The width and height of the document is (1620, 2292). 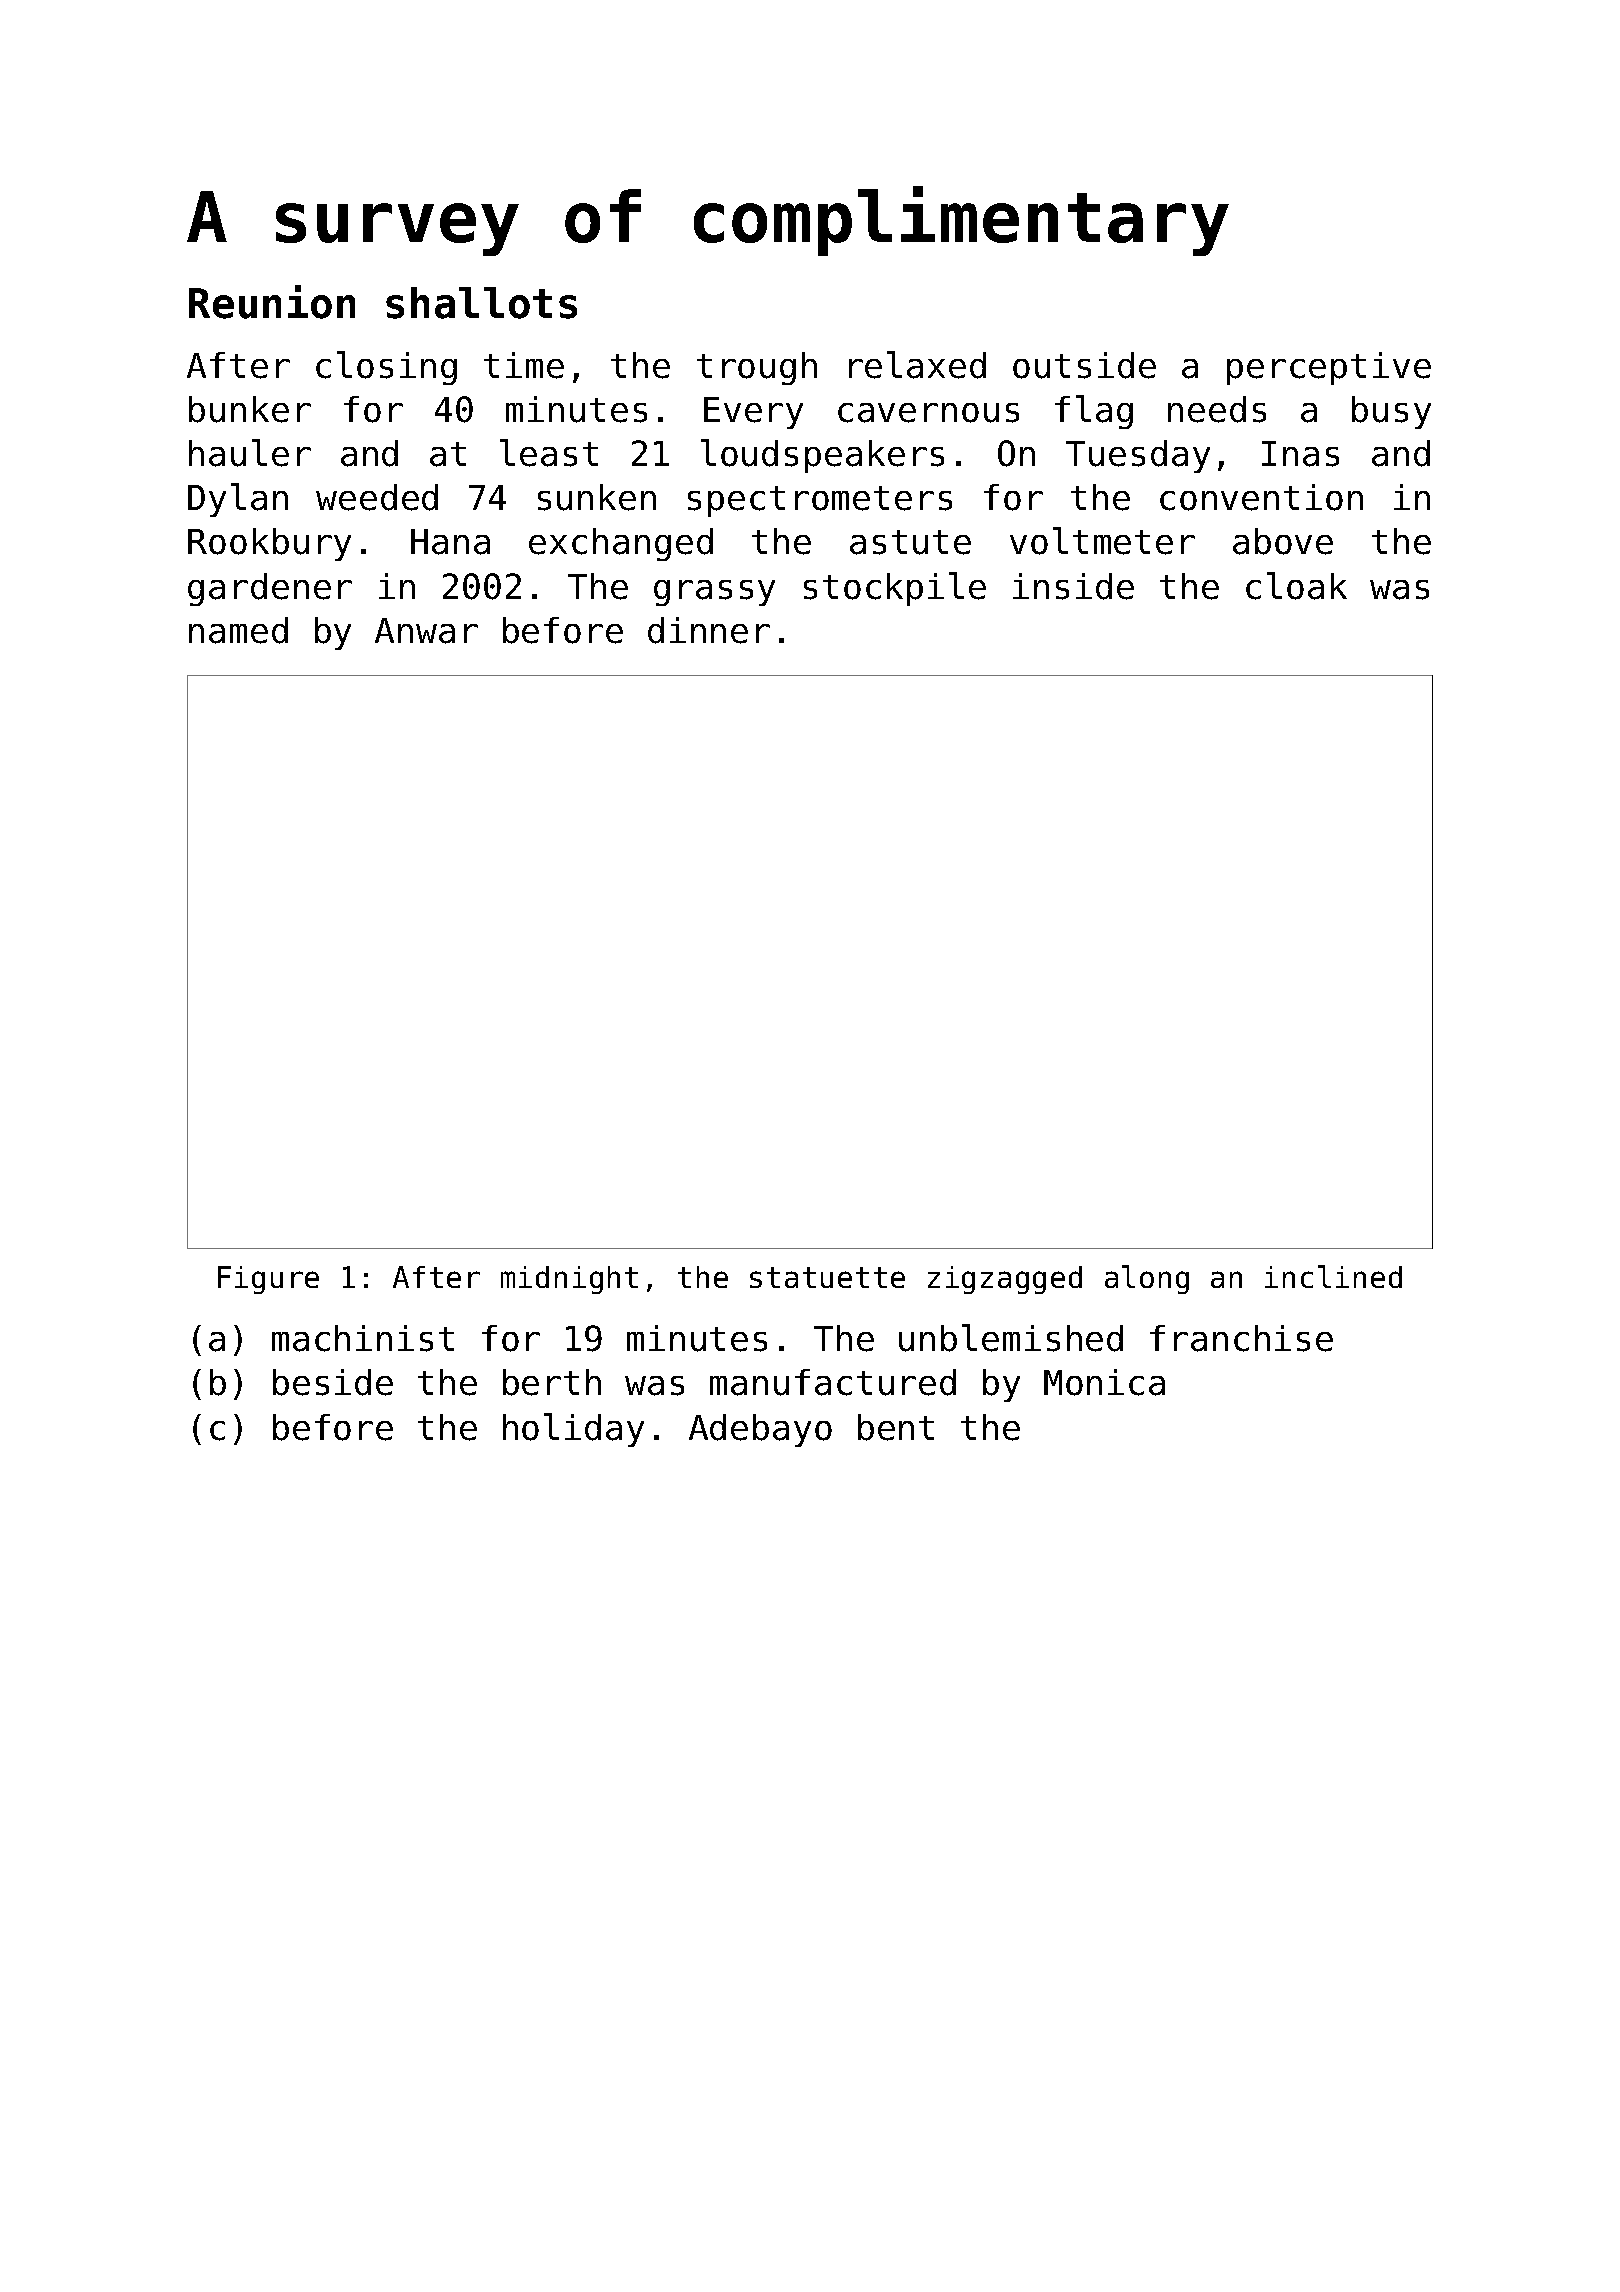 What do you see at coordinates (1005, 1280) in the document?
I see `zigzagged` at bounding box center [1005, 1280].
